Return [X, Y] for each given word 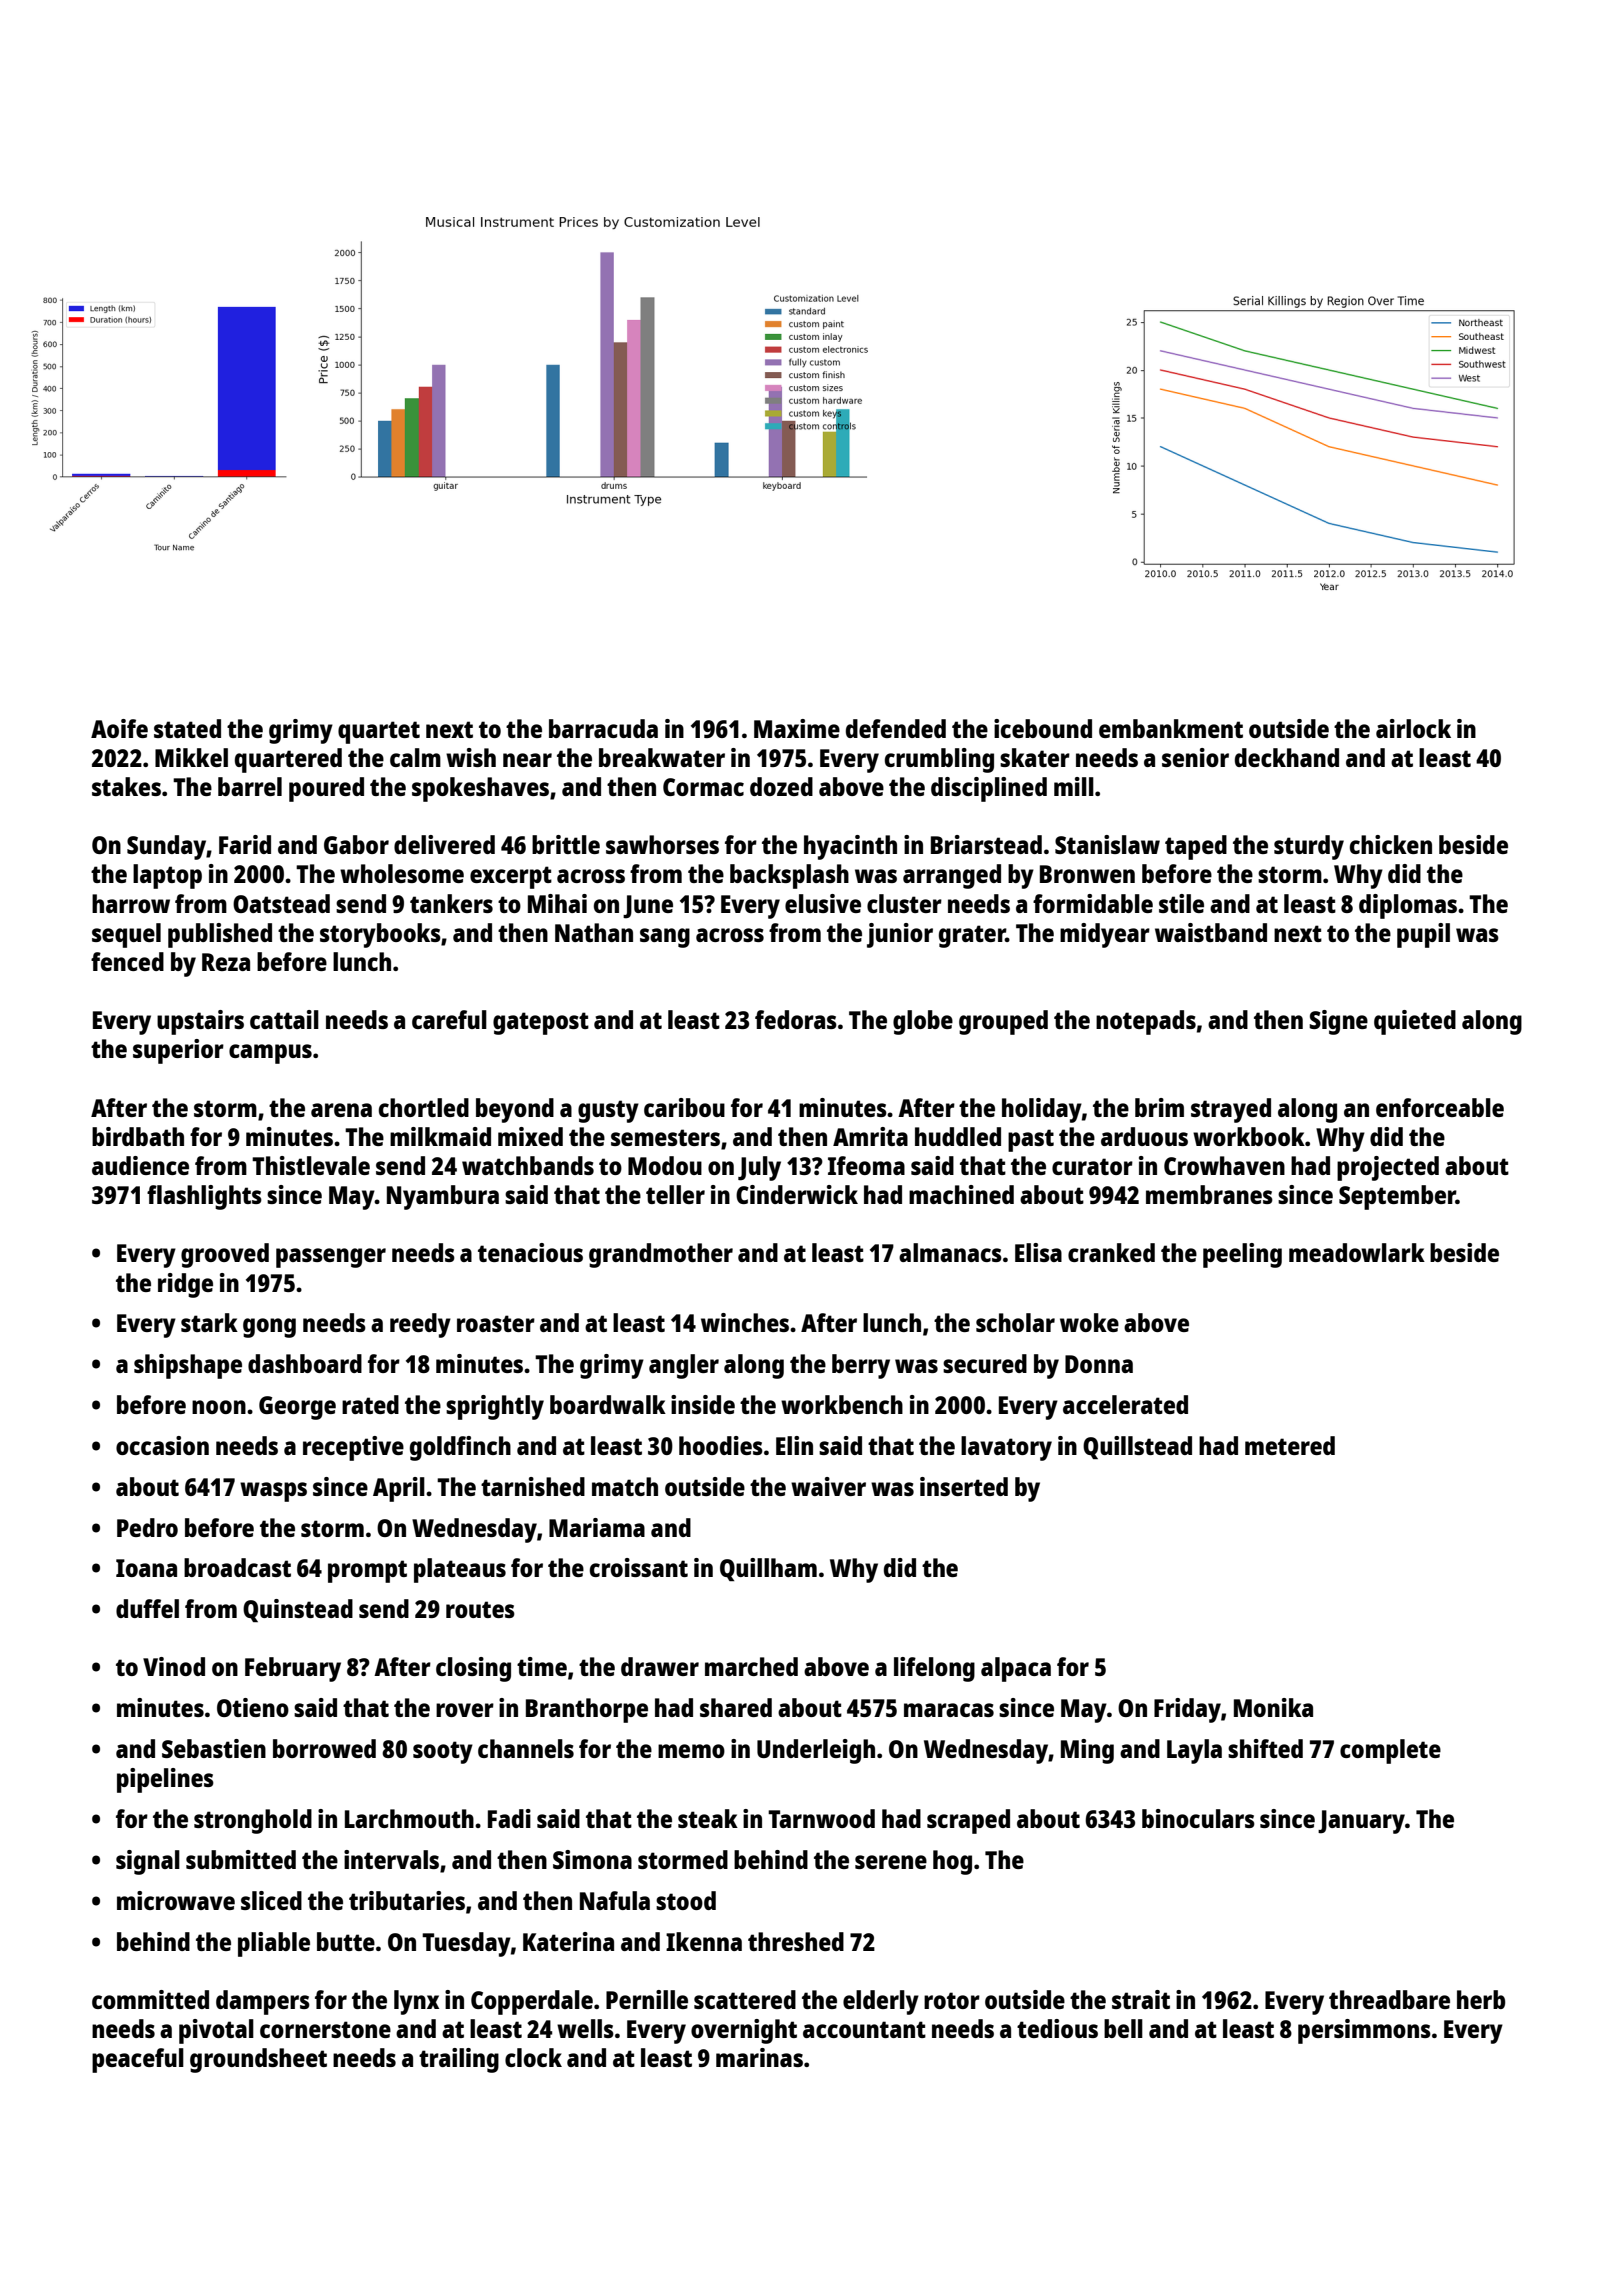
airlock [1413, 728]
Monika [1273, 1707]
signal [148, 1862]
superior [178, 1051]
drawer [660, 1666]
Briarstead [986, 844]
